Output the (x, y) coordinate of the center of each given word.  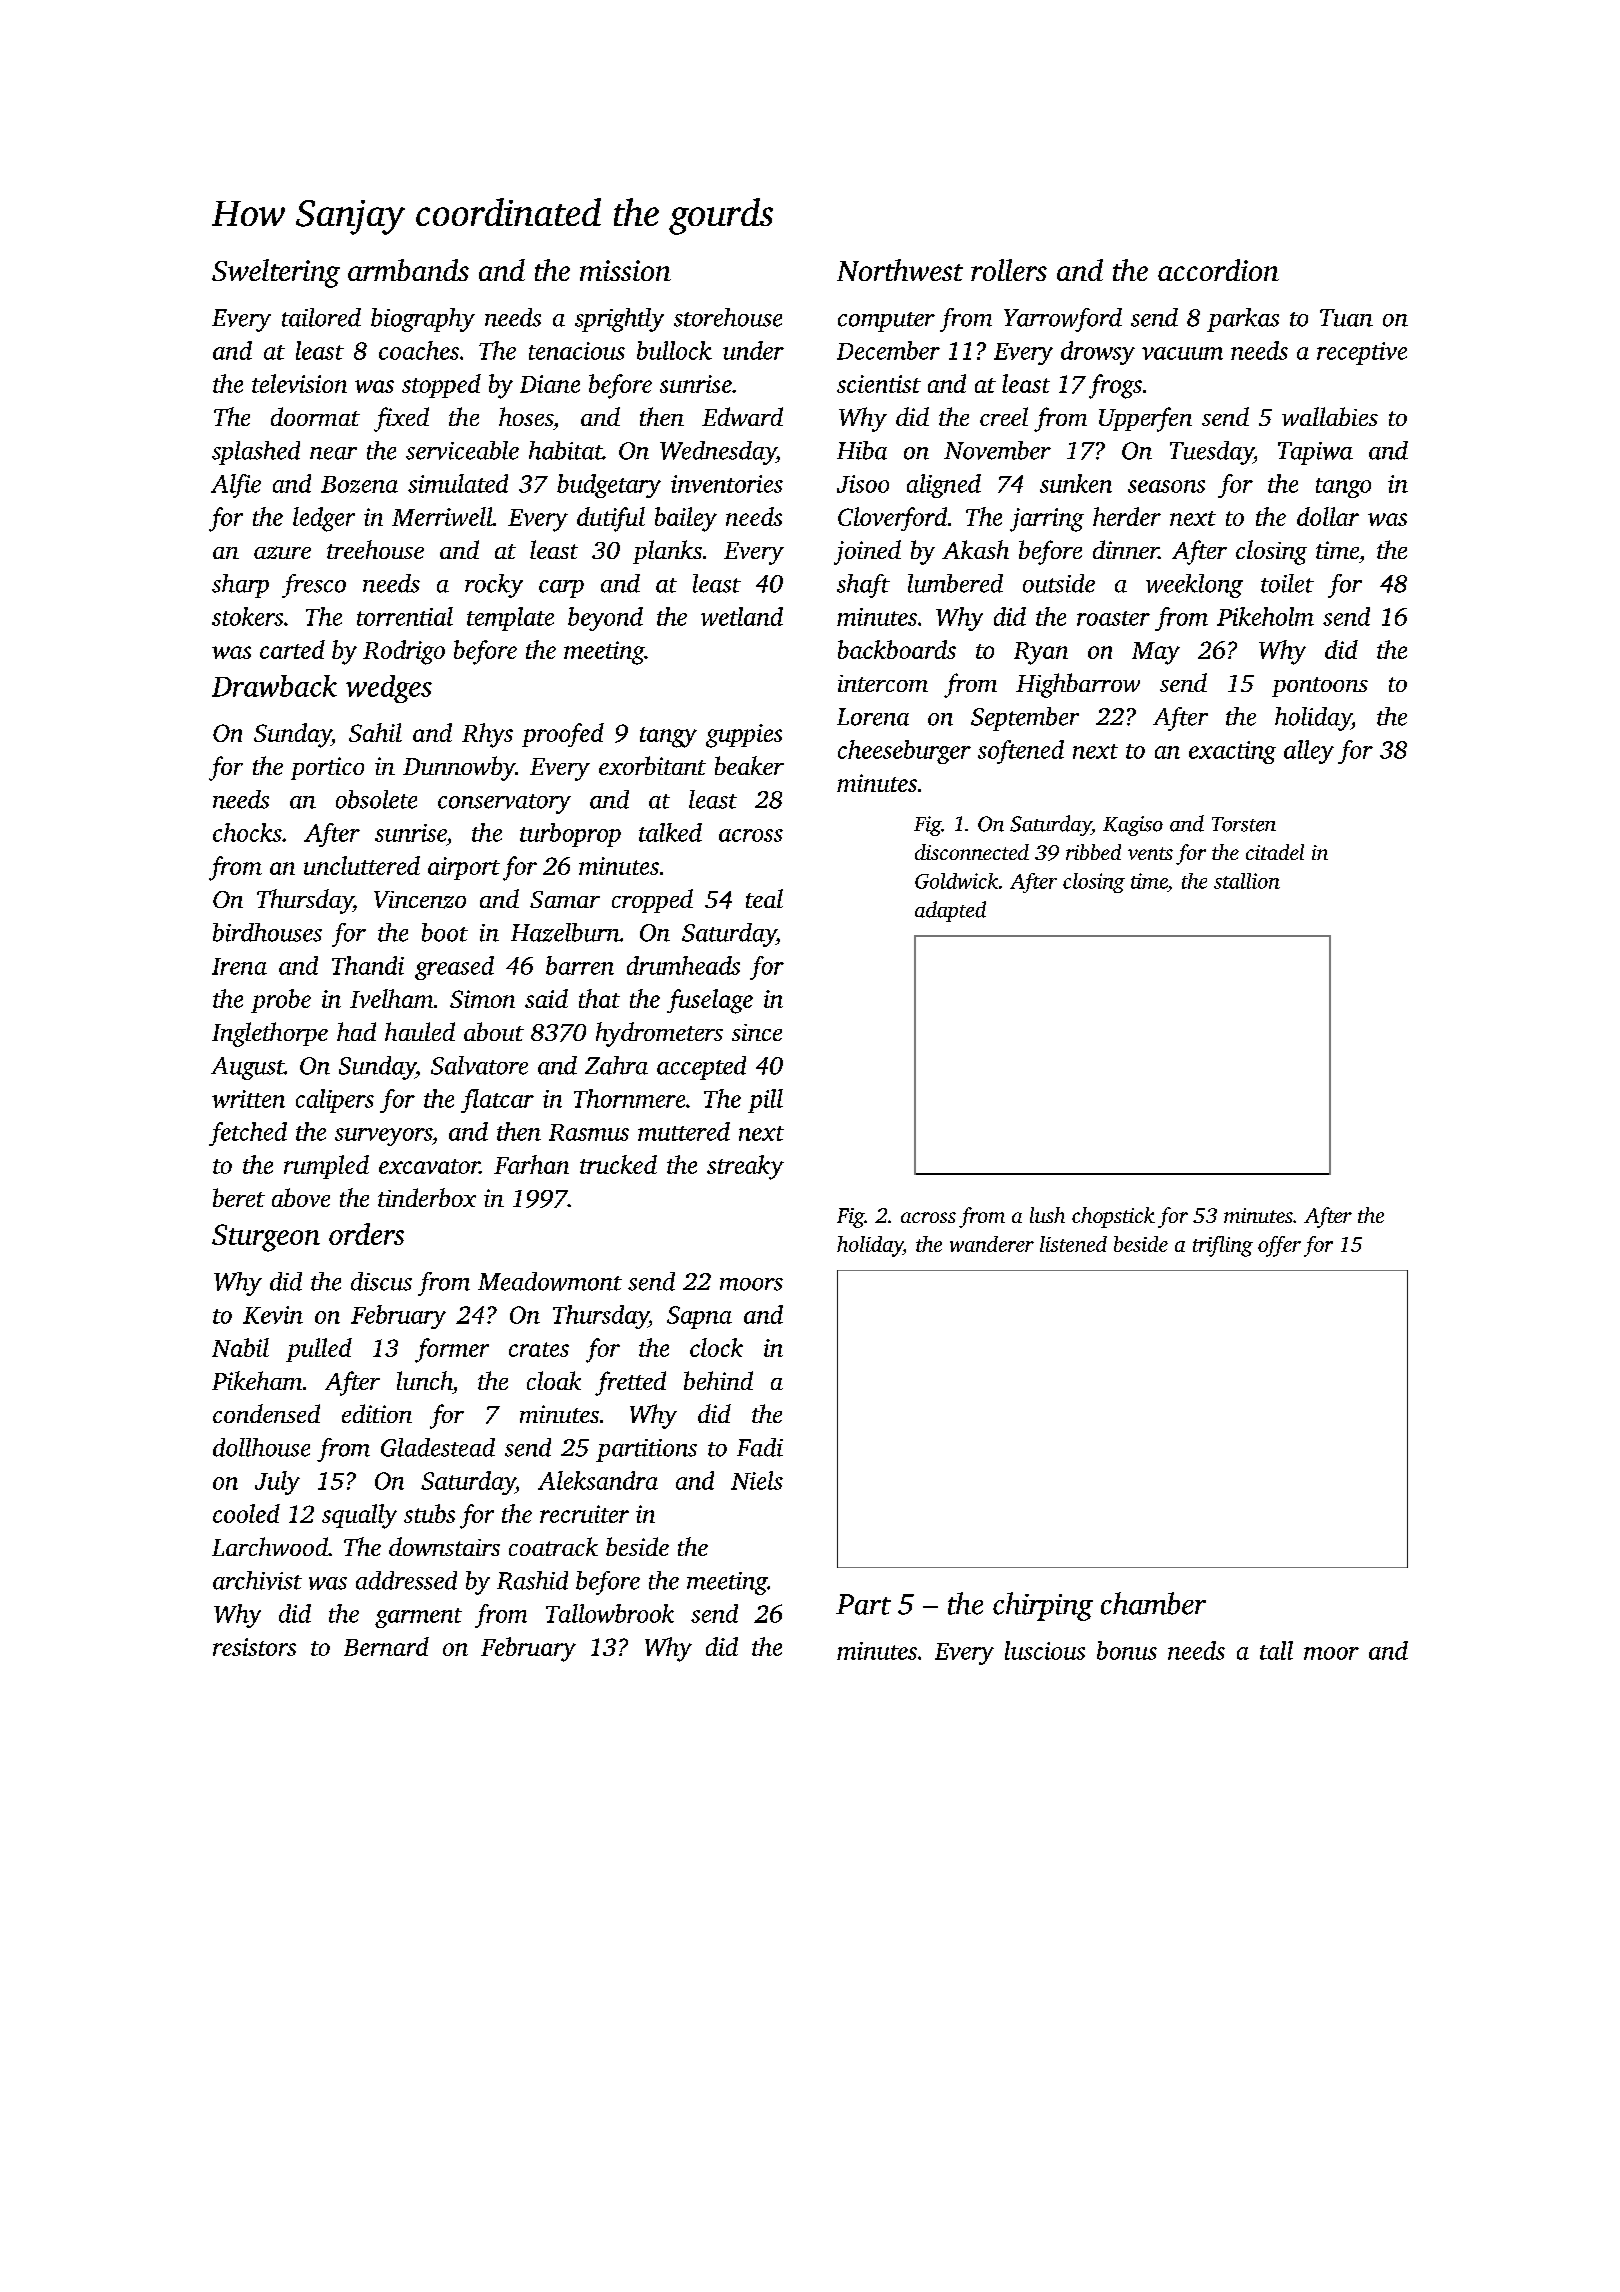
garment (418, 1618)
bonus (1127, 1650)
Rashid (532, 1580)
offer (1279, 1246)
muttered (684, 1131)
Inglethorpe (270, 1034)
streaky (745, 1167)
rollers (1009, 270)
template (510, 619)
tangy (668, 737)
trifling (1223, 1246)
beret (239, 1197)
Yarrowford (1063, 320)
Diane (550, 384)
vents (1150, 853)
